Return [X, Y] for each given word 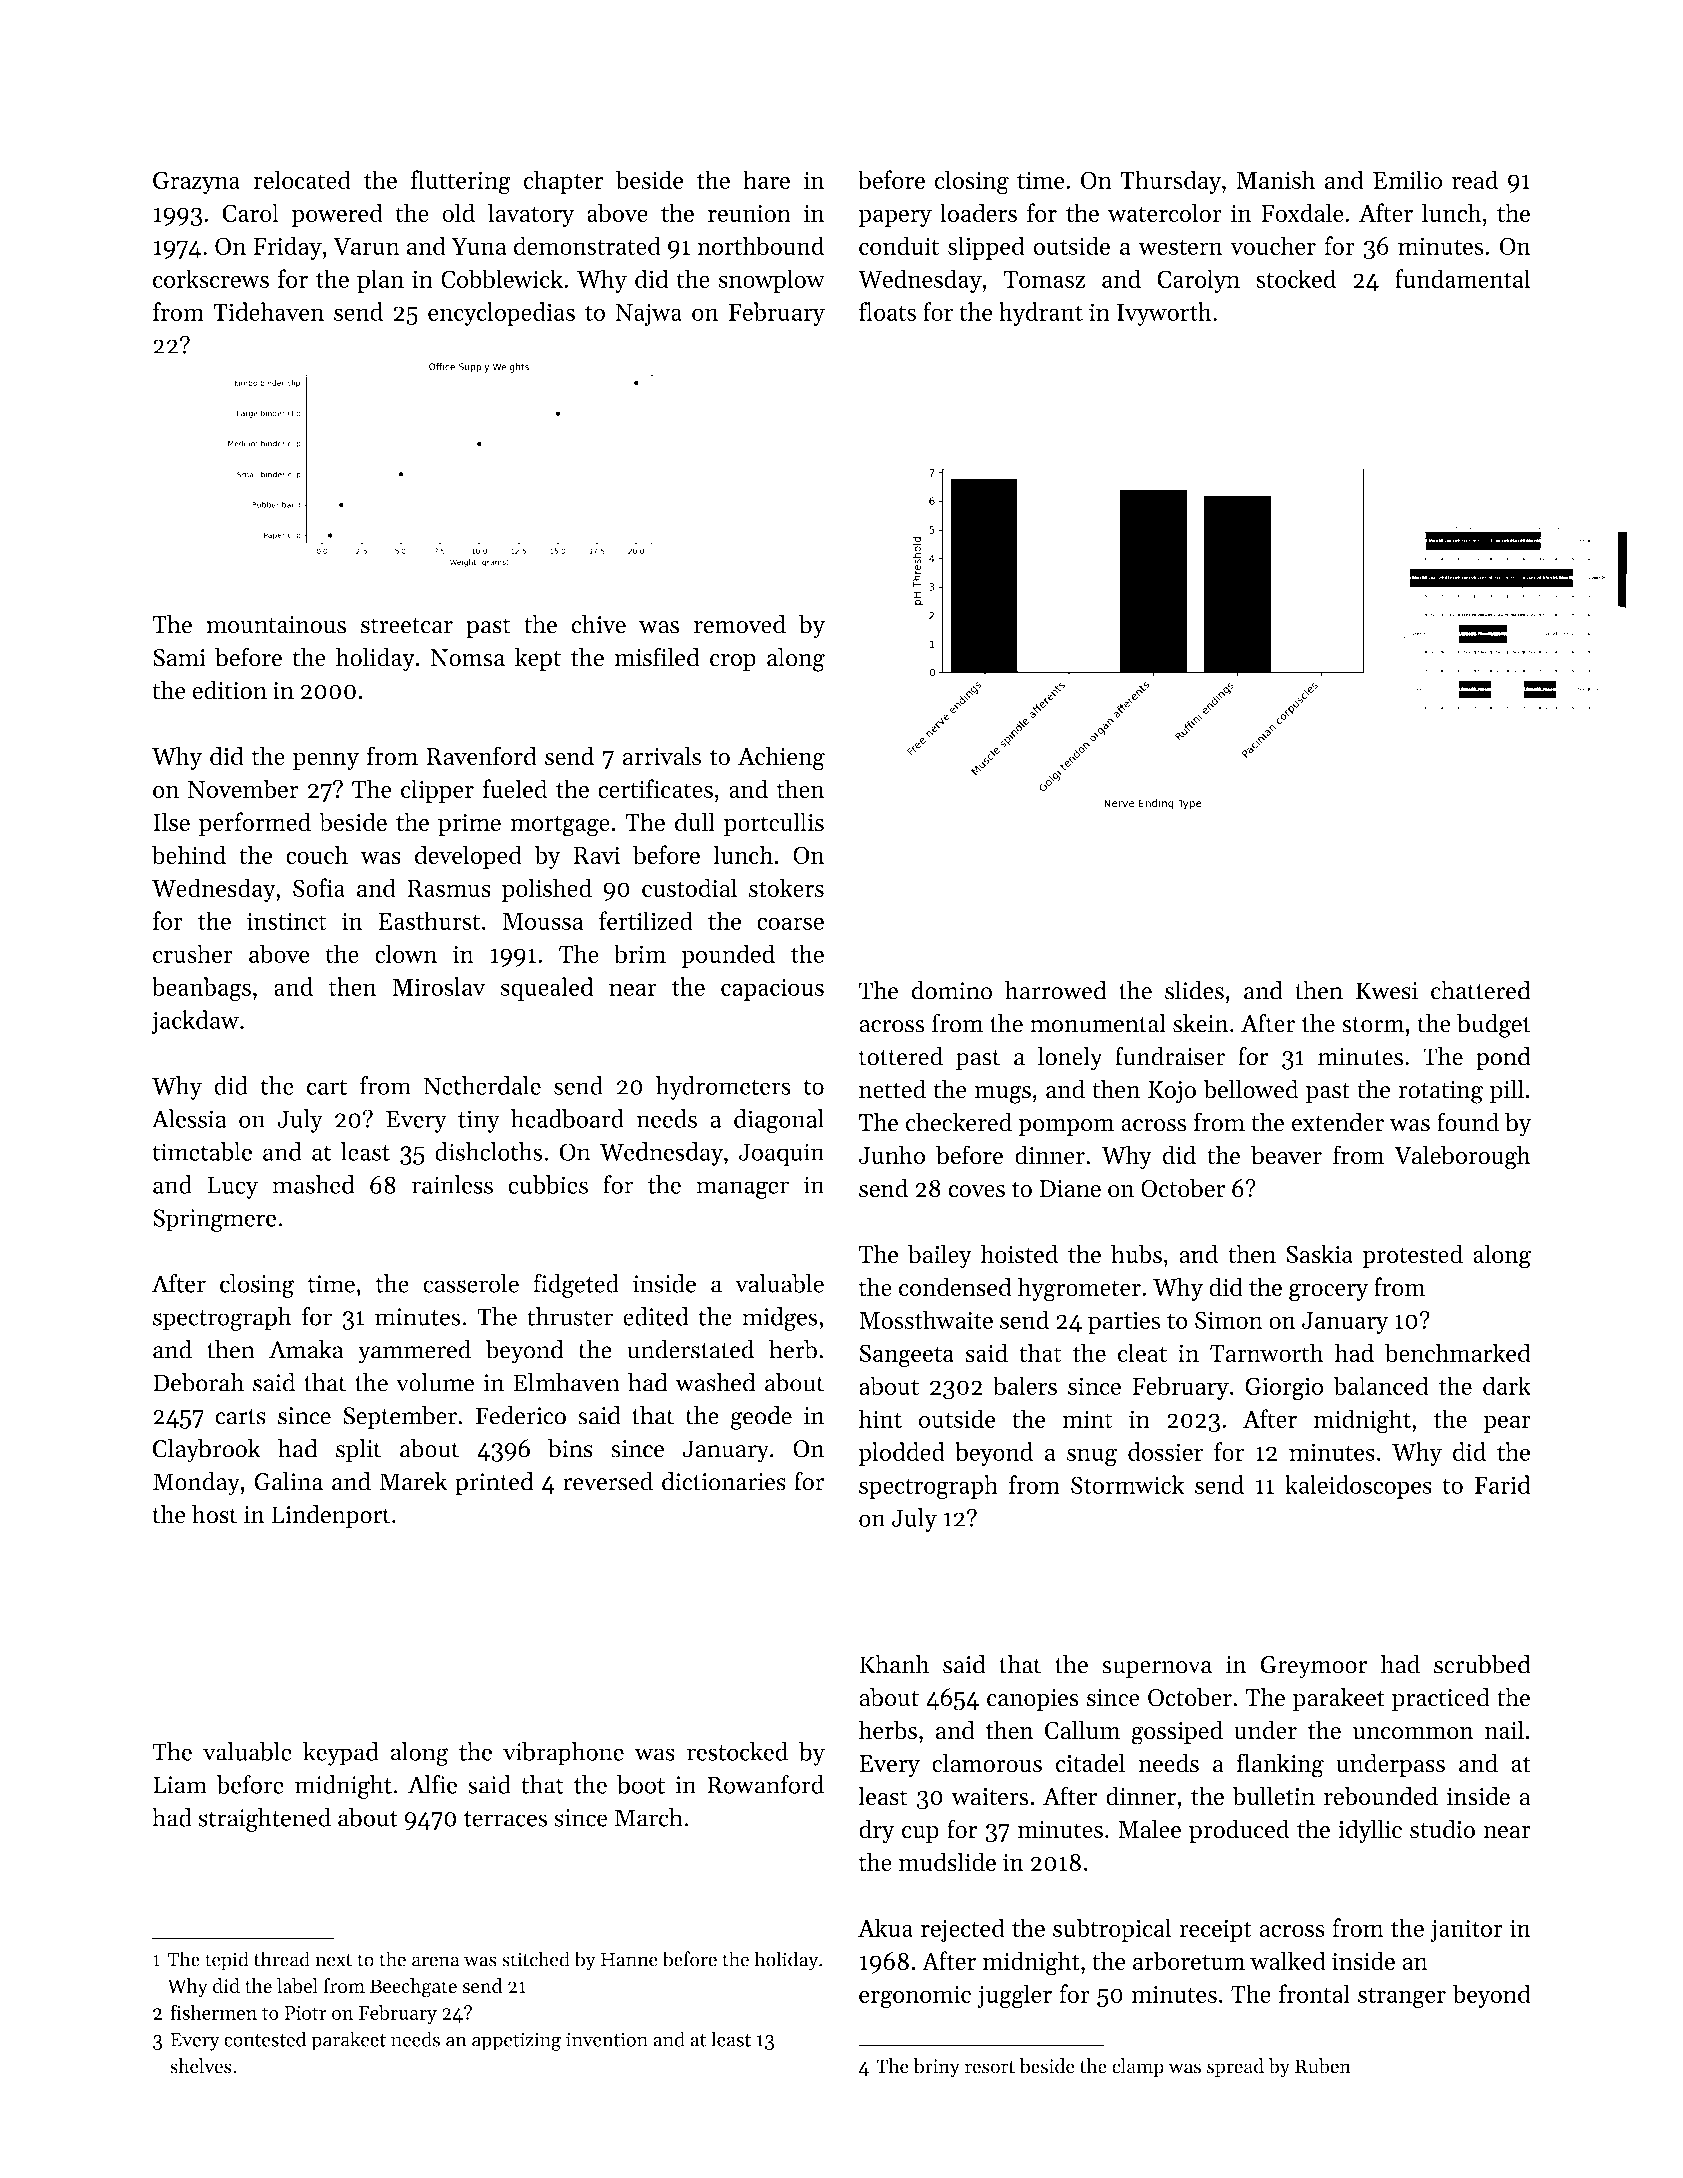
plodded [901, 1454]
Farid [1502, 1484]
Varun [366, 246]
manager [742, 1190]
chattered [1481, 990]
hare [766, 179]
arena [436, 1961]
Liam [180, 1785]
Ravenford [481, 756]
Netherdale [482, 1085]
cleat [1142, 1352]
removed [740, 624]
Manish [1275, 179]
